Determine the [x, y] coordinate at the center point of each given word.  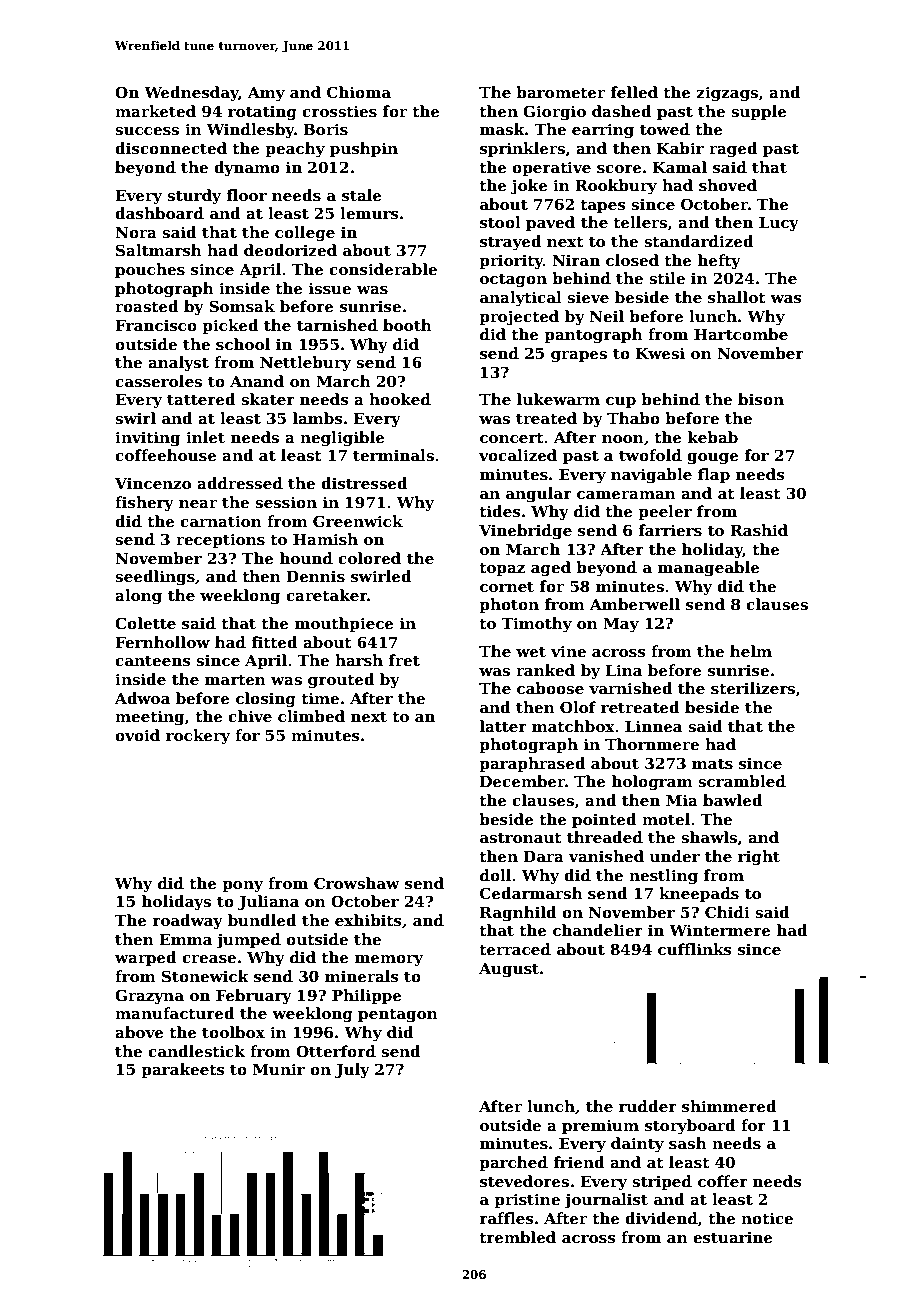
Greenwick [358, 521]
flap [714, 475]
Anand [257, 381]
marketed [155, 111]
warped [146, 958]
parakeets [183, 1070]
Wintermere [720, 930]
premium [600, 1126]
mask [502, 129]
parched [513, 1163]
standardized [699, 241]
